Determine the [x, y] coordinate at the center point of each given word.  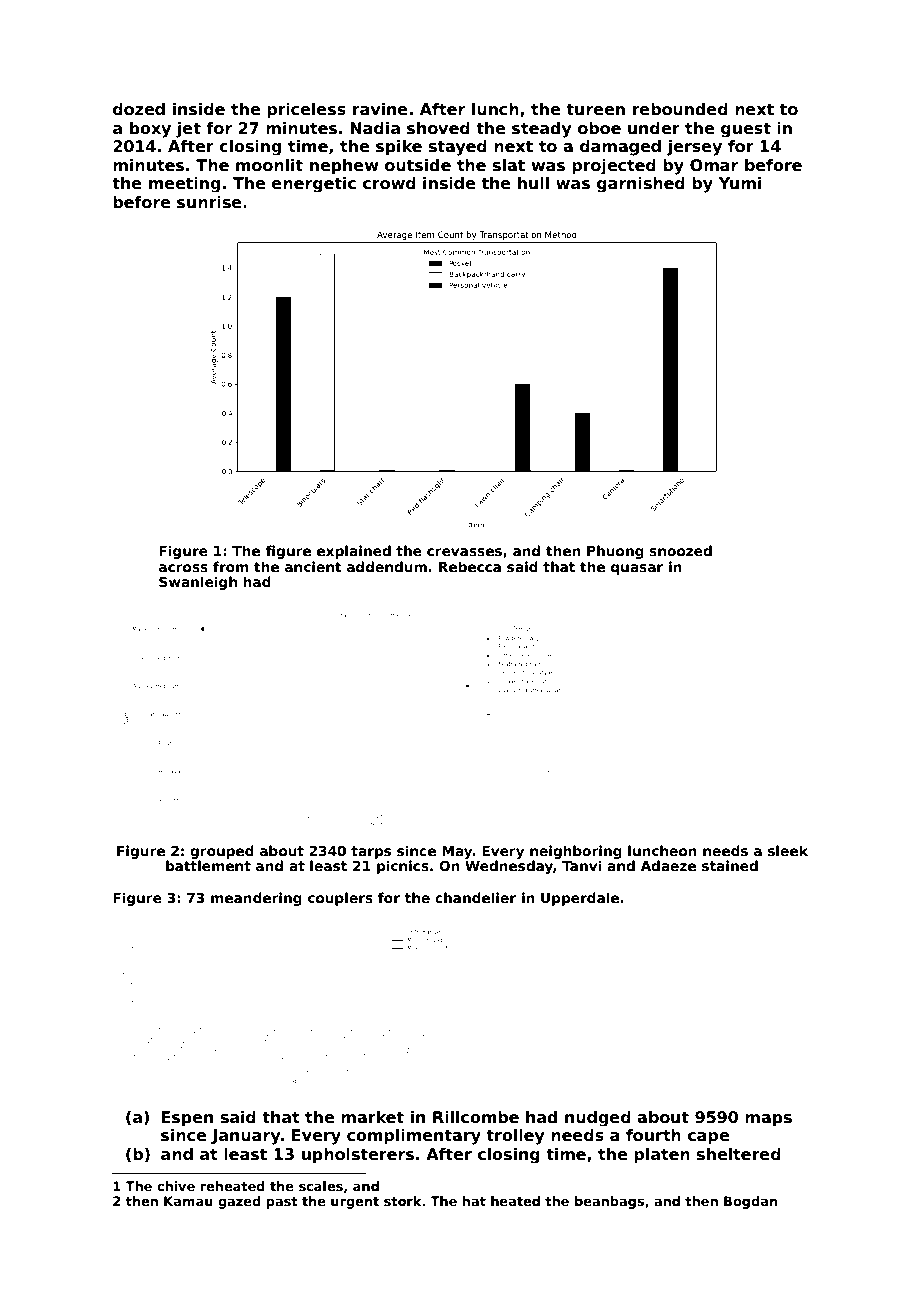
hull [533, 183]
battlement [208, 865]
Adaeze [668, 865]
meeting [184, 185]
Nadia [375, 128]
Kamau [188, 1201]
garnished [641, 185]
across [183, 568]
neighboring [576, 852]
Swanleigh [198, 583]
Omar [714, 165]
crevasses [464, 552]
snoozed [680, 550]
